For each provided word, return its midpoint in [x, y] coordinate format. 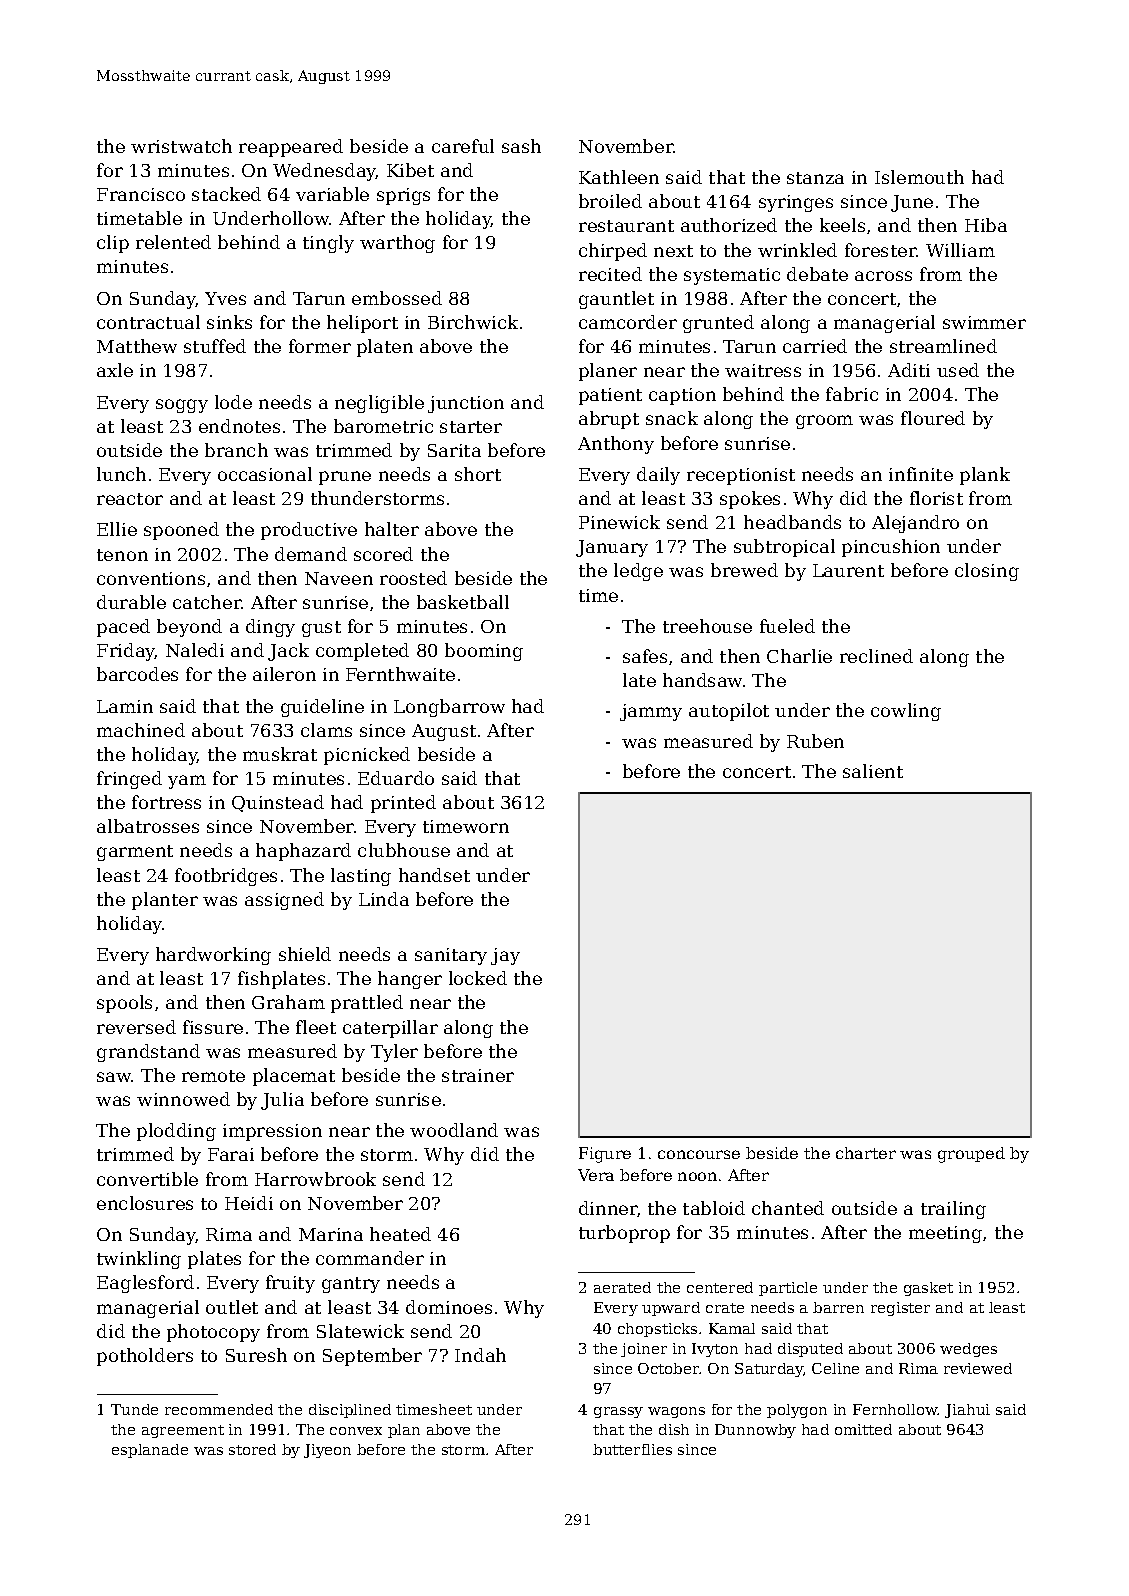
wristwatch [181, 146]
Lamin [125, 706]
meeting [945, 1234]
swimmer [984, 322]
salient [873, 771]
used [958, 370]
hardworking [213, 956]
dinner [608, 1209]
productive [309, 531]
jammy [651, 712]
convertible [147, 1179]
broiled [610, 201]
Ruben [815, 741]
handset [434, 875]
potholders [145, 1357]
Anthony [616, 445]
